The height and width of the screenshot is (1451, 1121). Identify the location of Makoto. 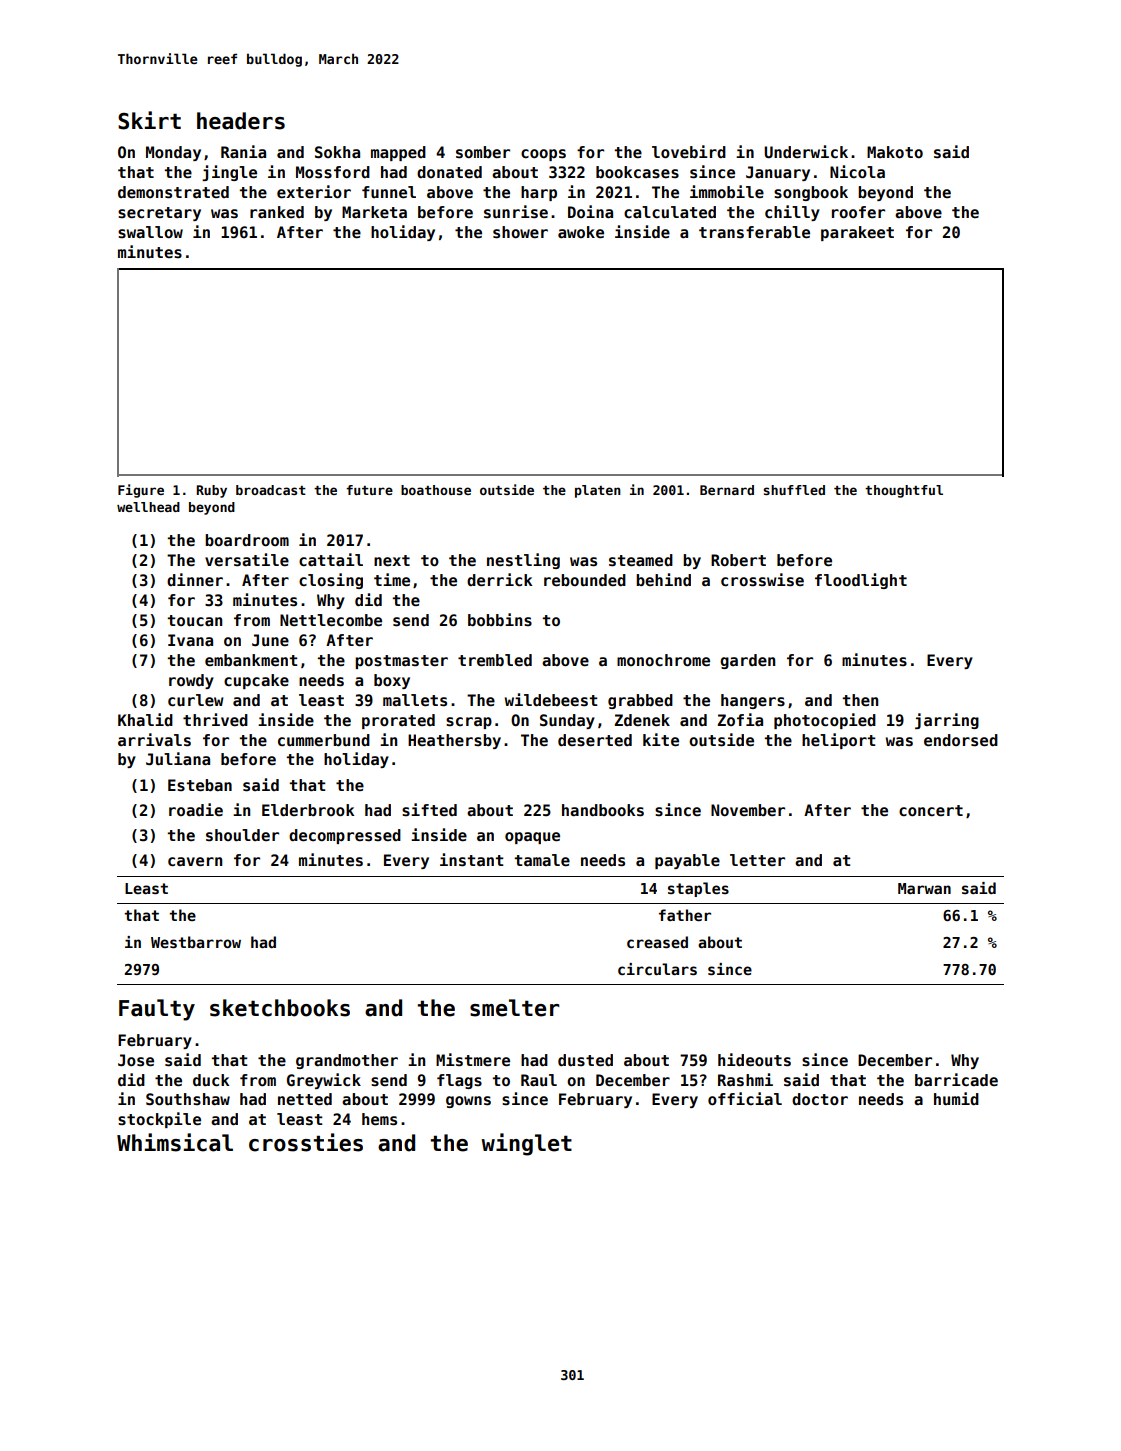
(895, 152).
